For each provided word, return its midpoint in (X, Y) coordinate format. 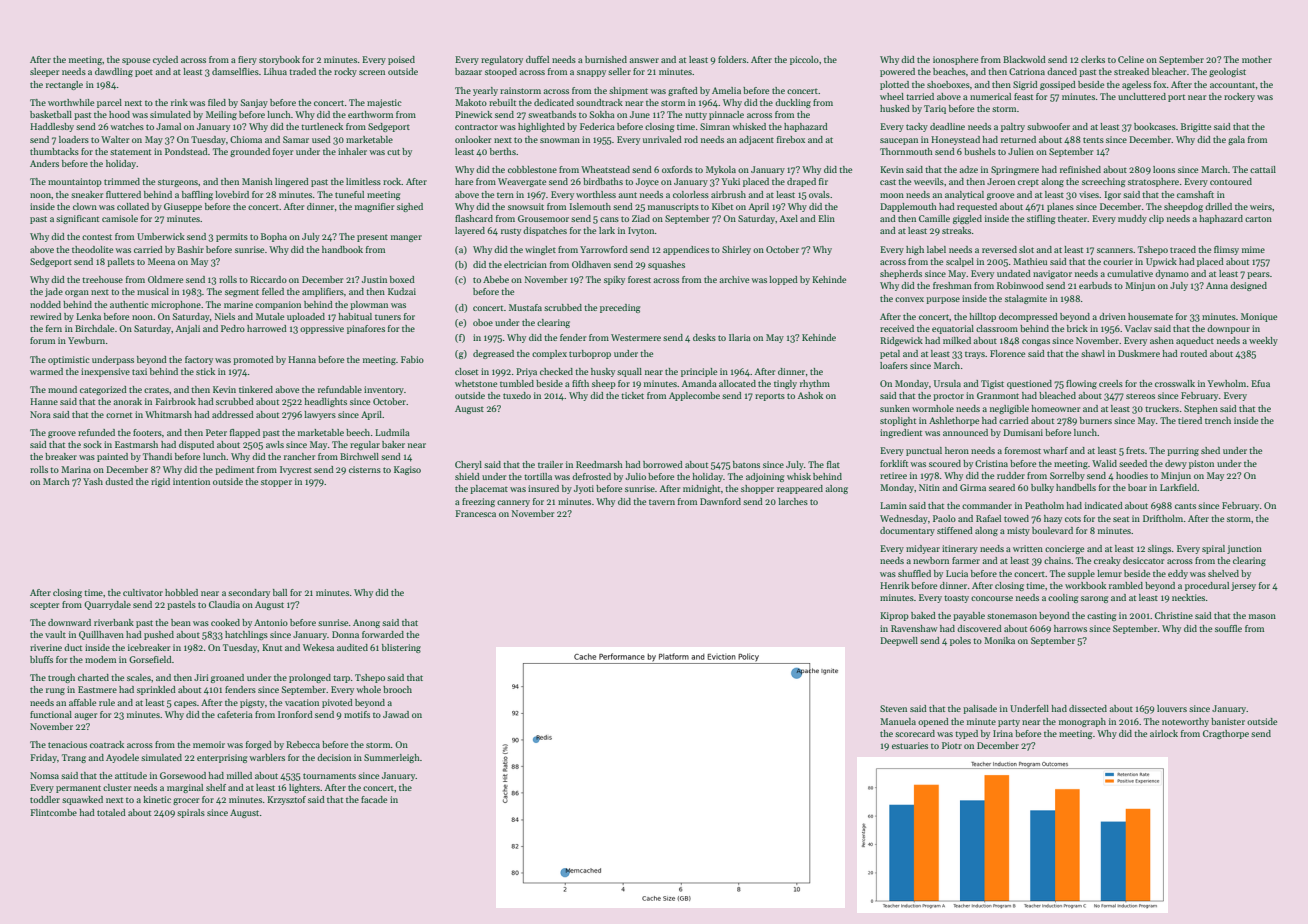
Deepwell (899, 641)
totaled (111, 812)
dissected (1088, 708)
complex (549, 354)
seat (1121, 519)
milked (957, 340)
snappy (591, 73)
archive (734, 279)
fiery (247, 60)
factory (199, 360)
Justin (374, 279)
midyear (923, 549)
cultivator (143, 592)
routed (1193, 353)
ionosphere (955, 60)
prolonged (310, 678)
